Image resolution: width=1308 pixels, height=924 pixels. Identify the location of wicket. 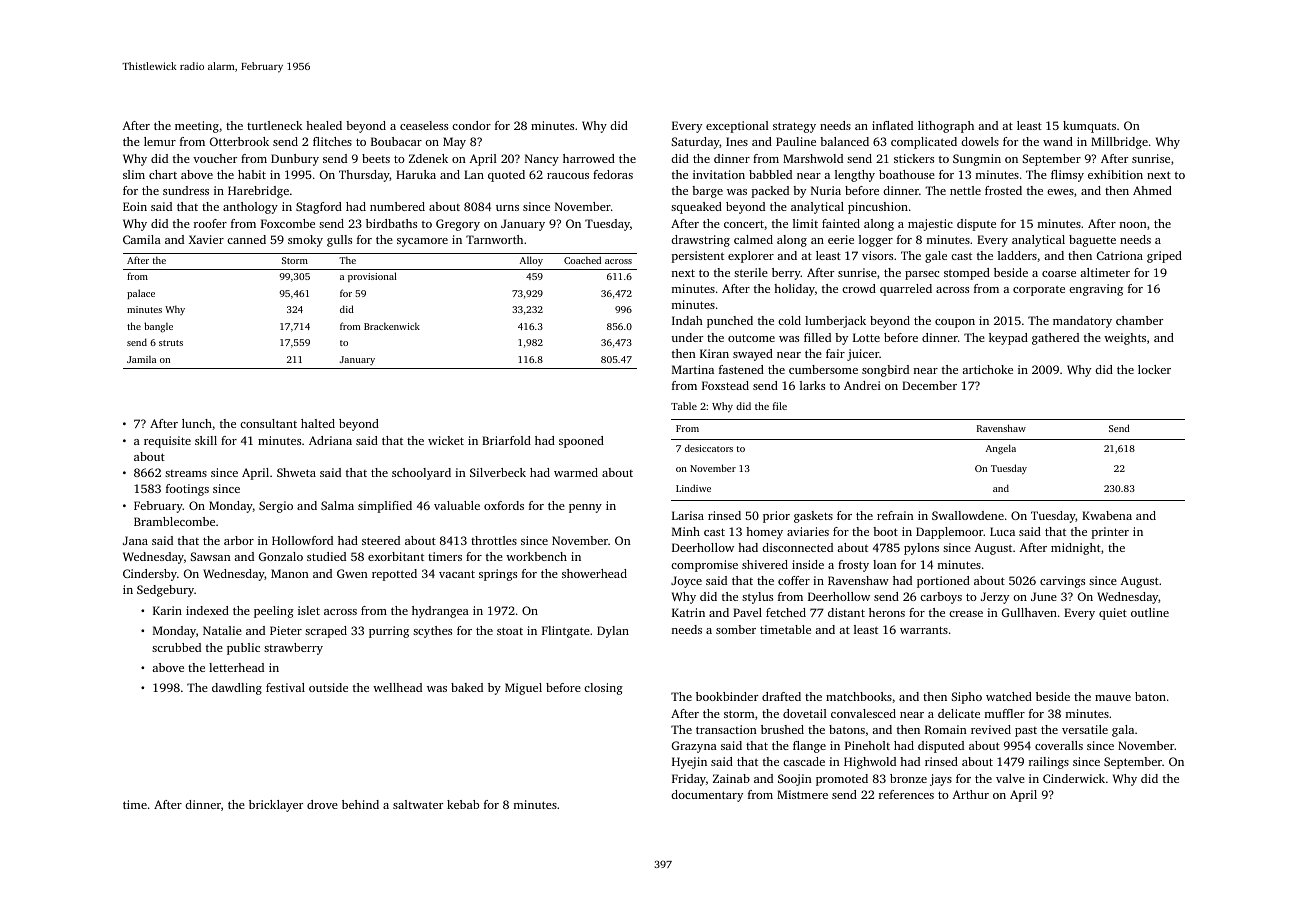
(446, 440).
